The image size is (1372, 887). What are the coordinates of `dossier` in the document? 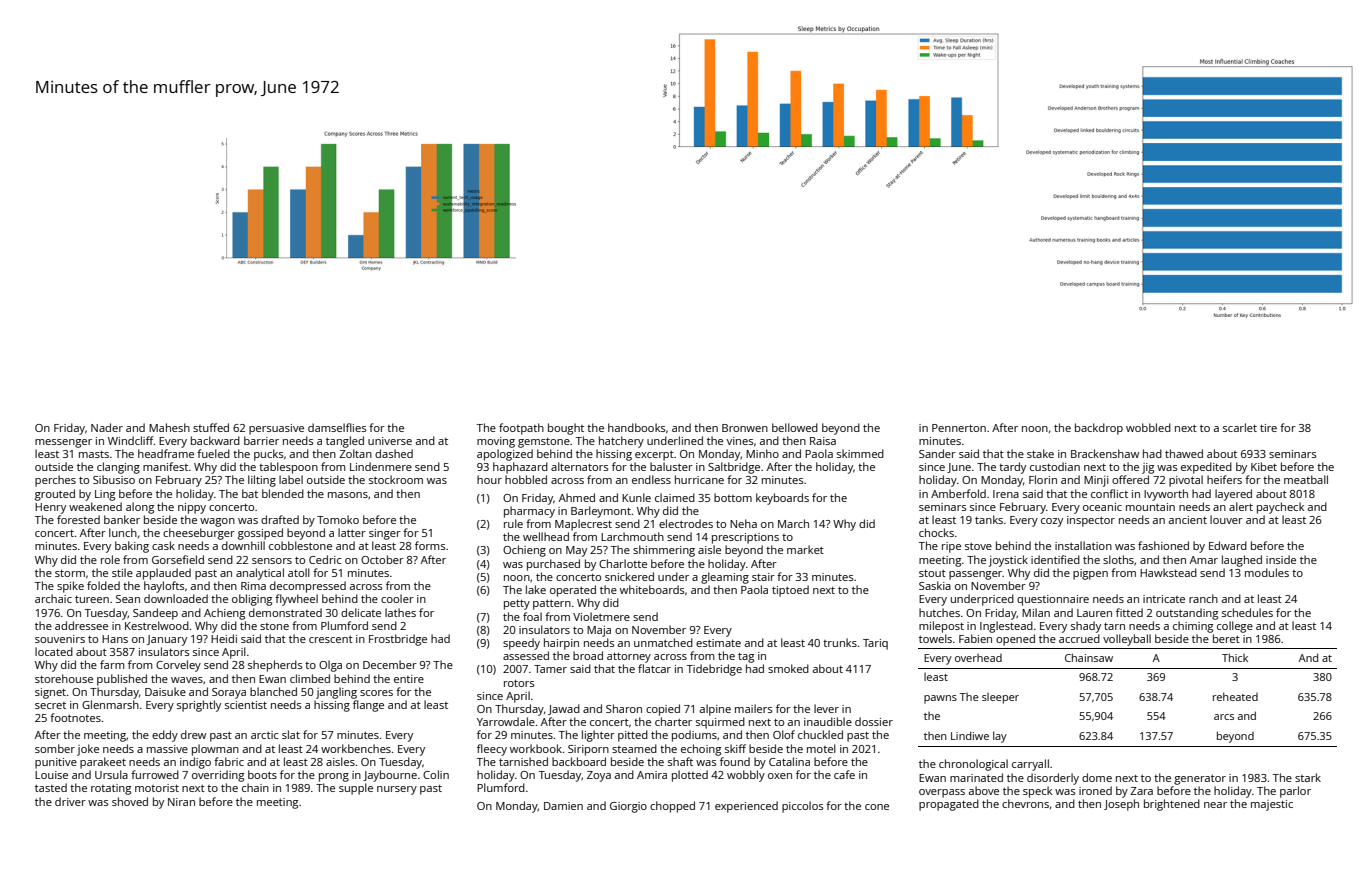 It's located at (874, 721).
